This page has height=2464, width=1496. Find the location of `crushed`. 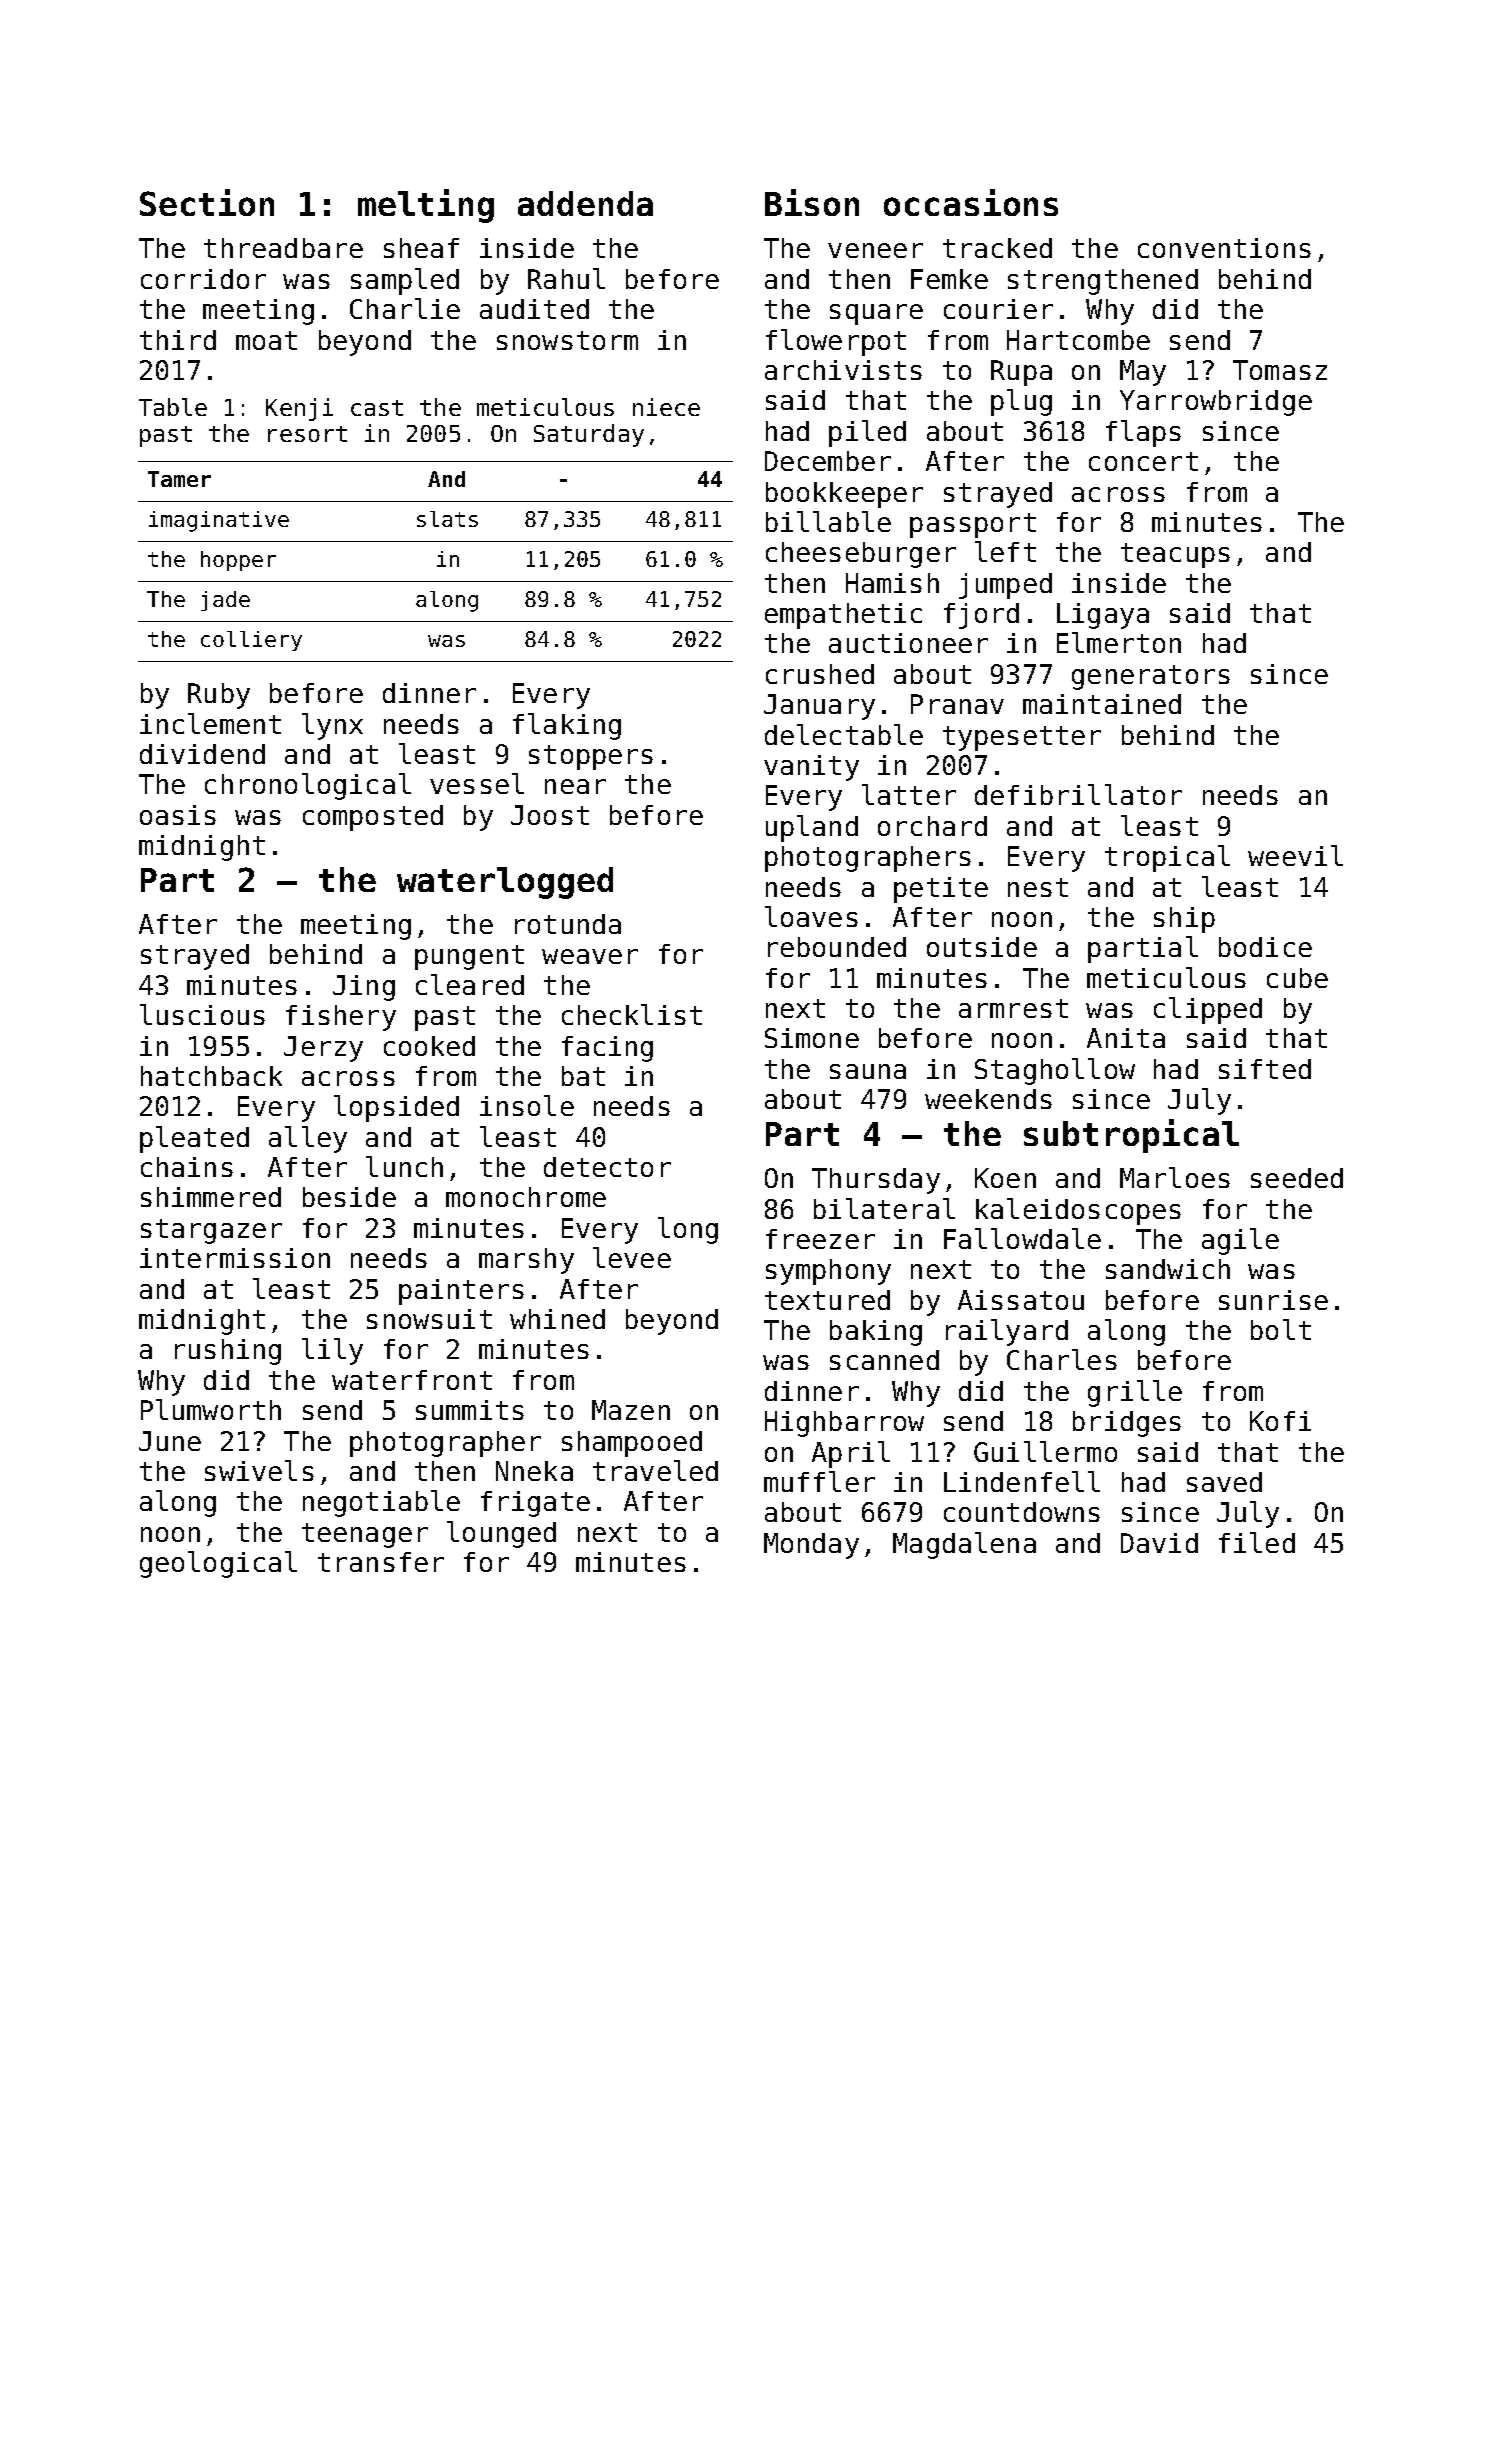

crushed is located at coordinates (820, 674).
